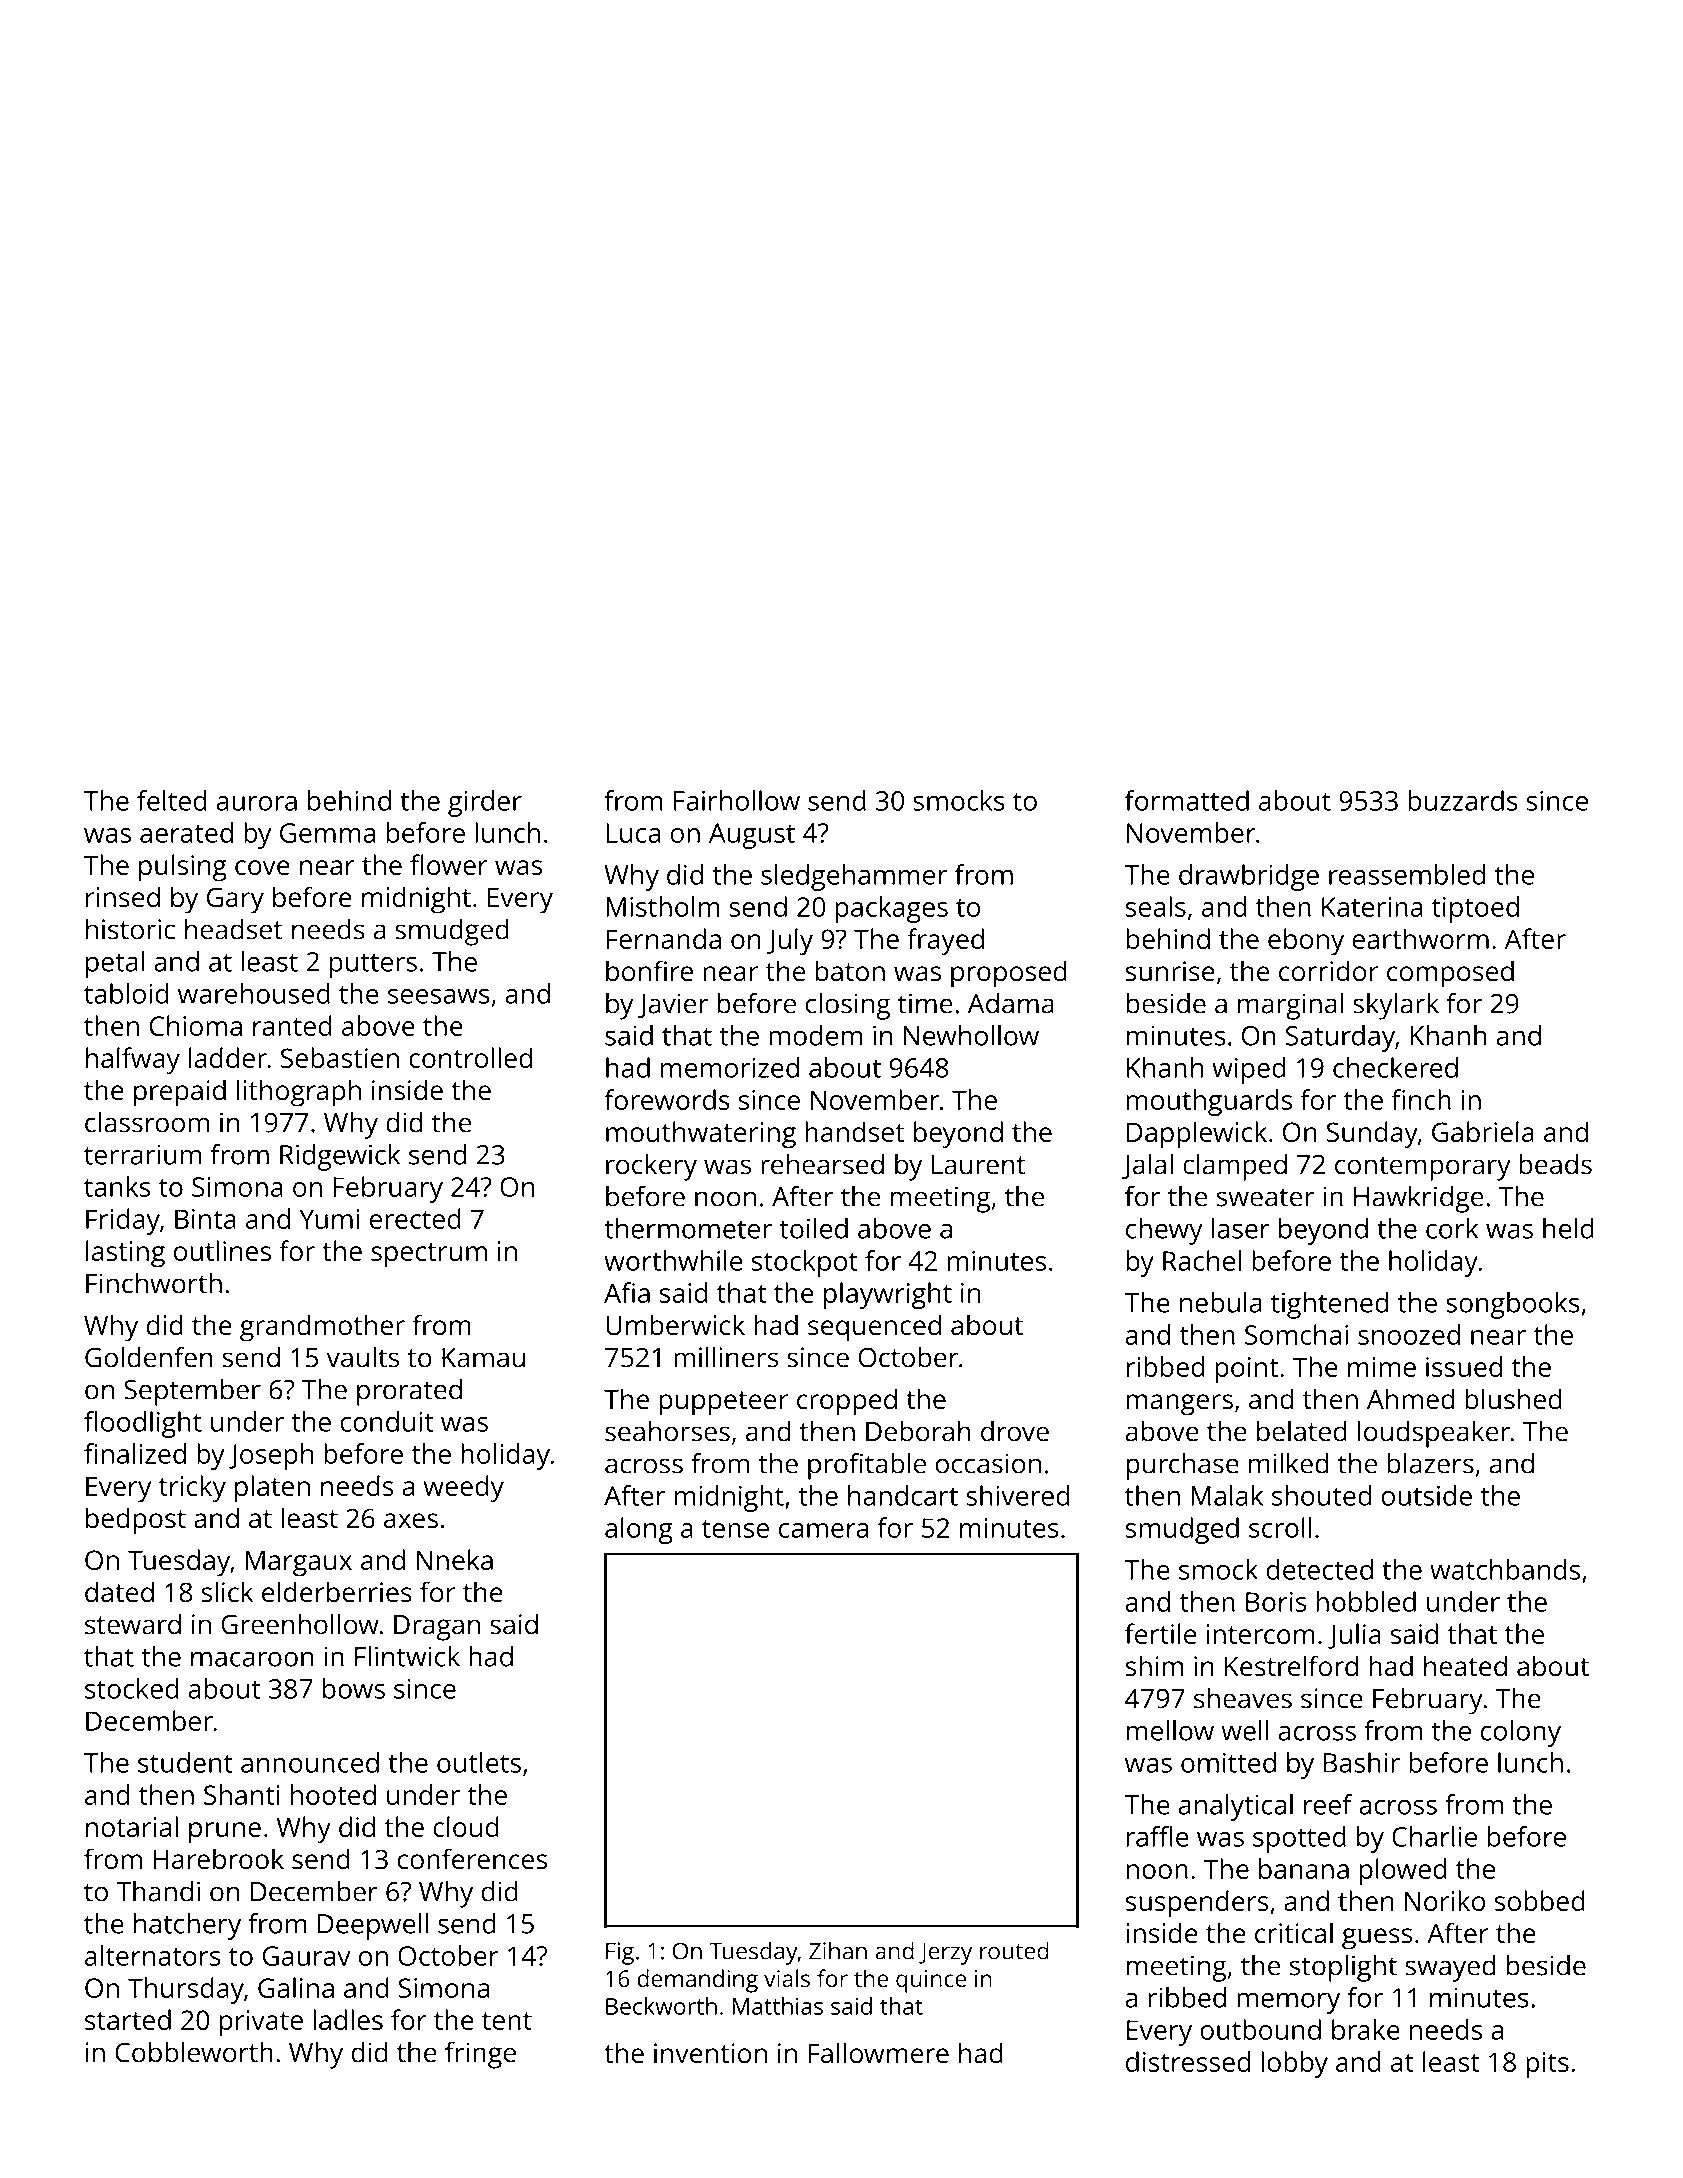 The height and width of the document is (2178, 1683). What do you see at coordinates (1411, 1399) in the document?
I see `Ahmed` at bounding box center [1411, 1399].
